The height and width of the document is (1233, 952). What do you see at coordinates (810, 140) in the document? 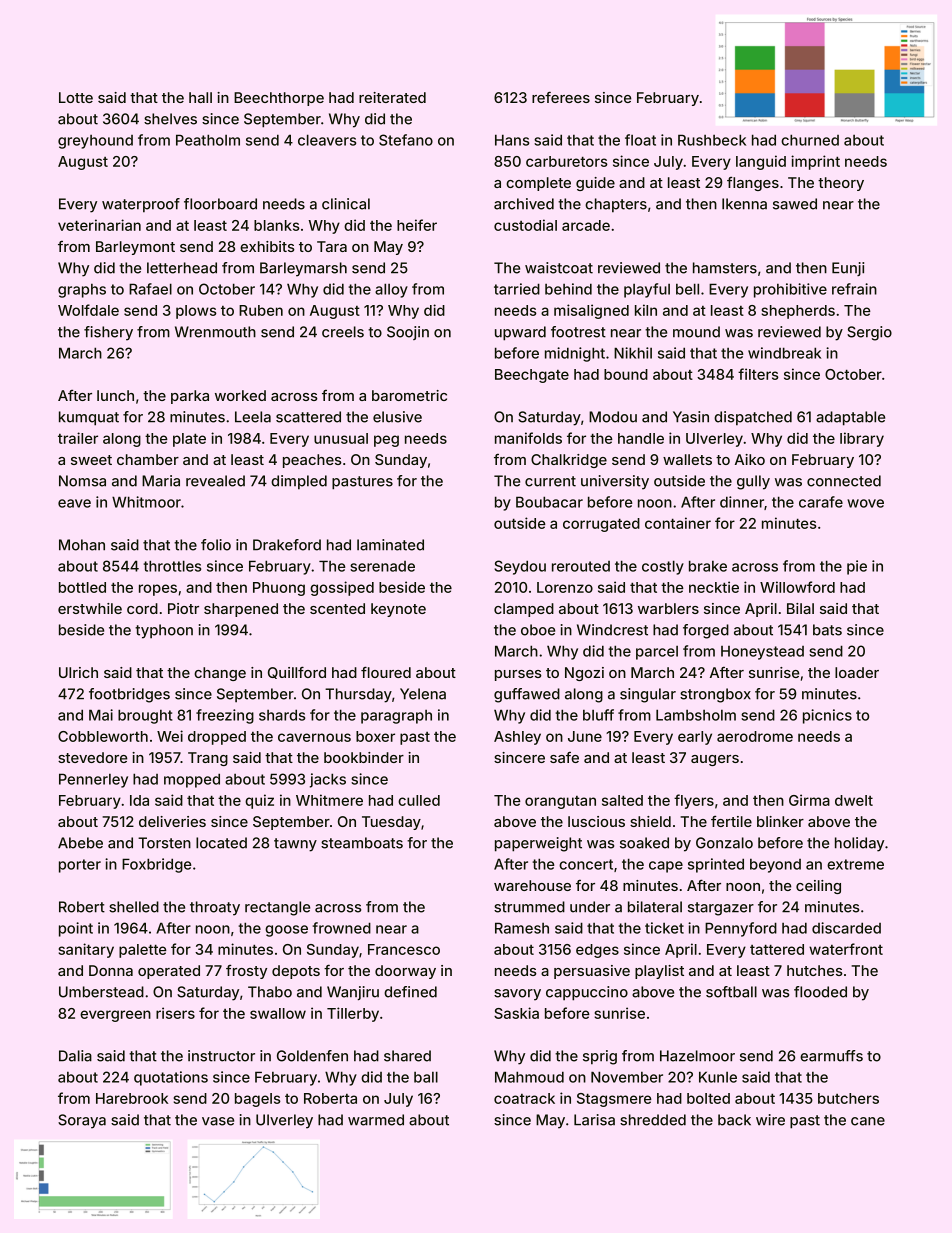
I see `churned` at bounding box center [810, 140].
